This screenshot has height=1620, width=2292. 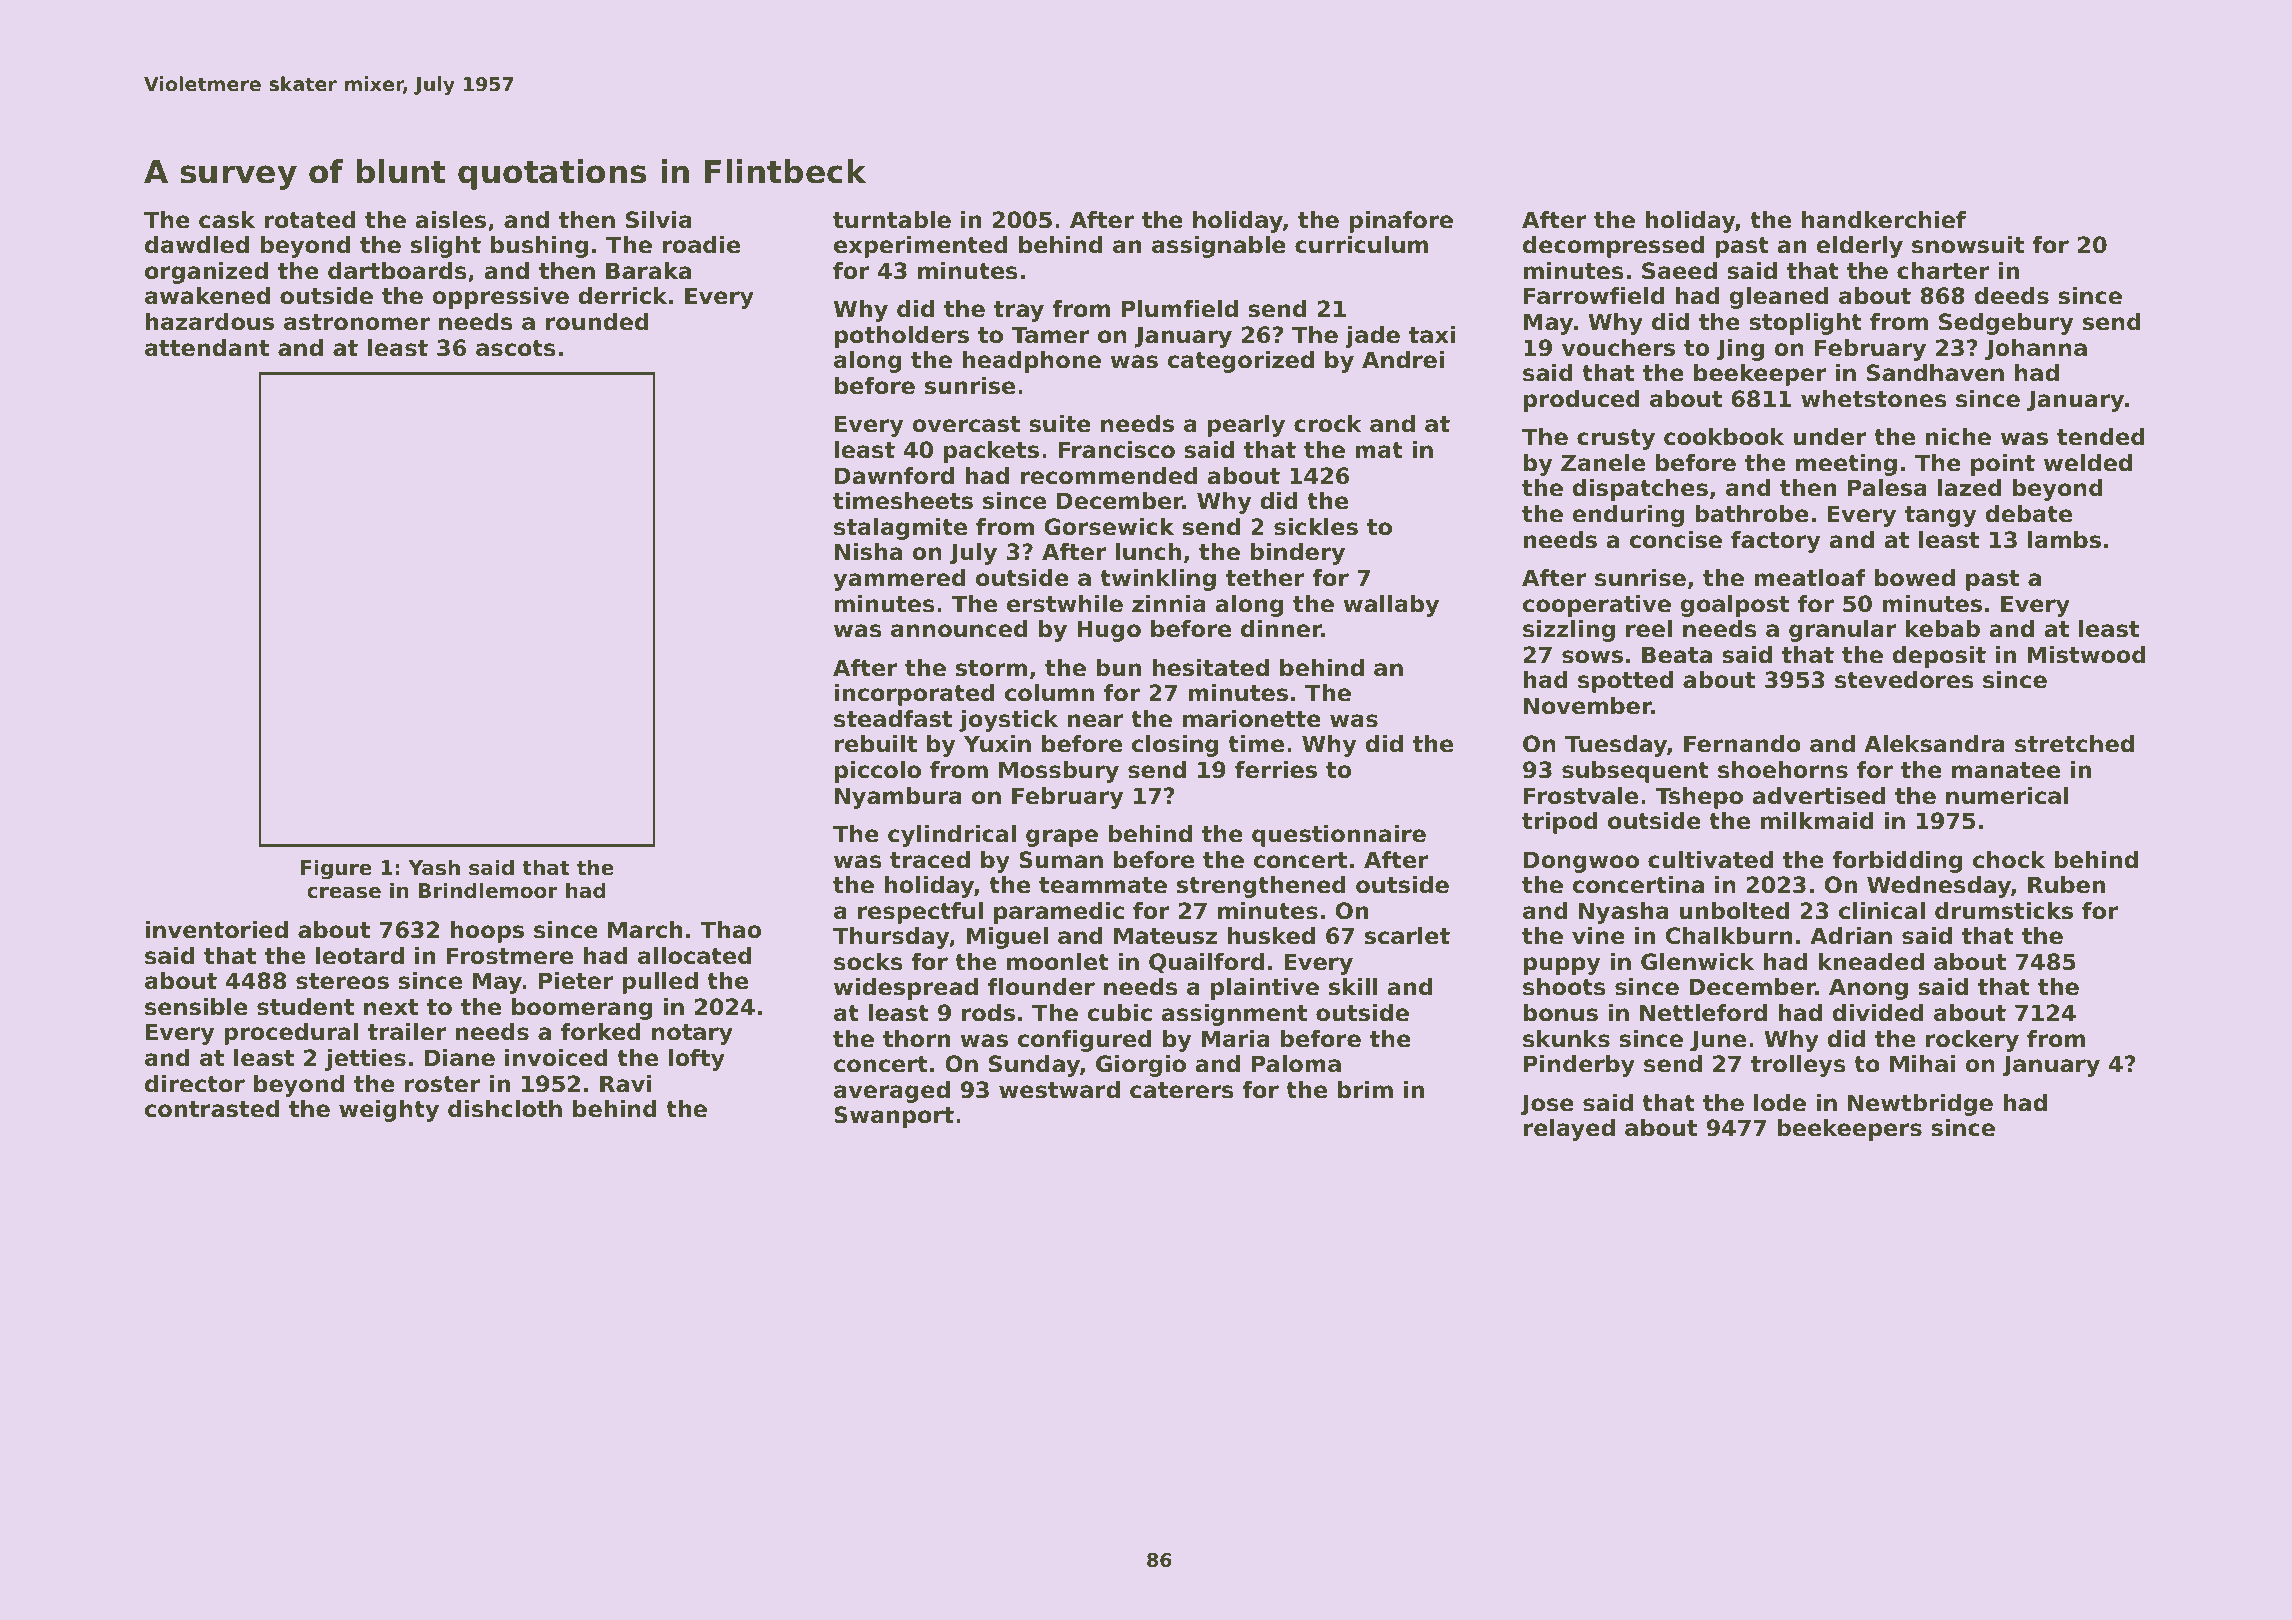 I want to click on handkerchief, so click(x=1884, y=220).
